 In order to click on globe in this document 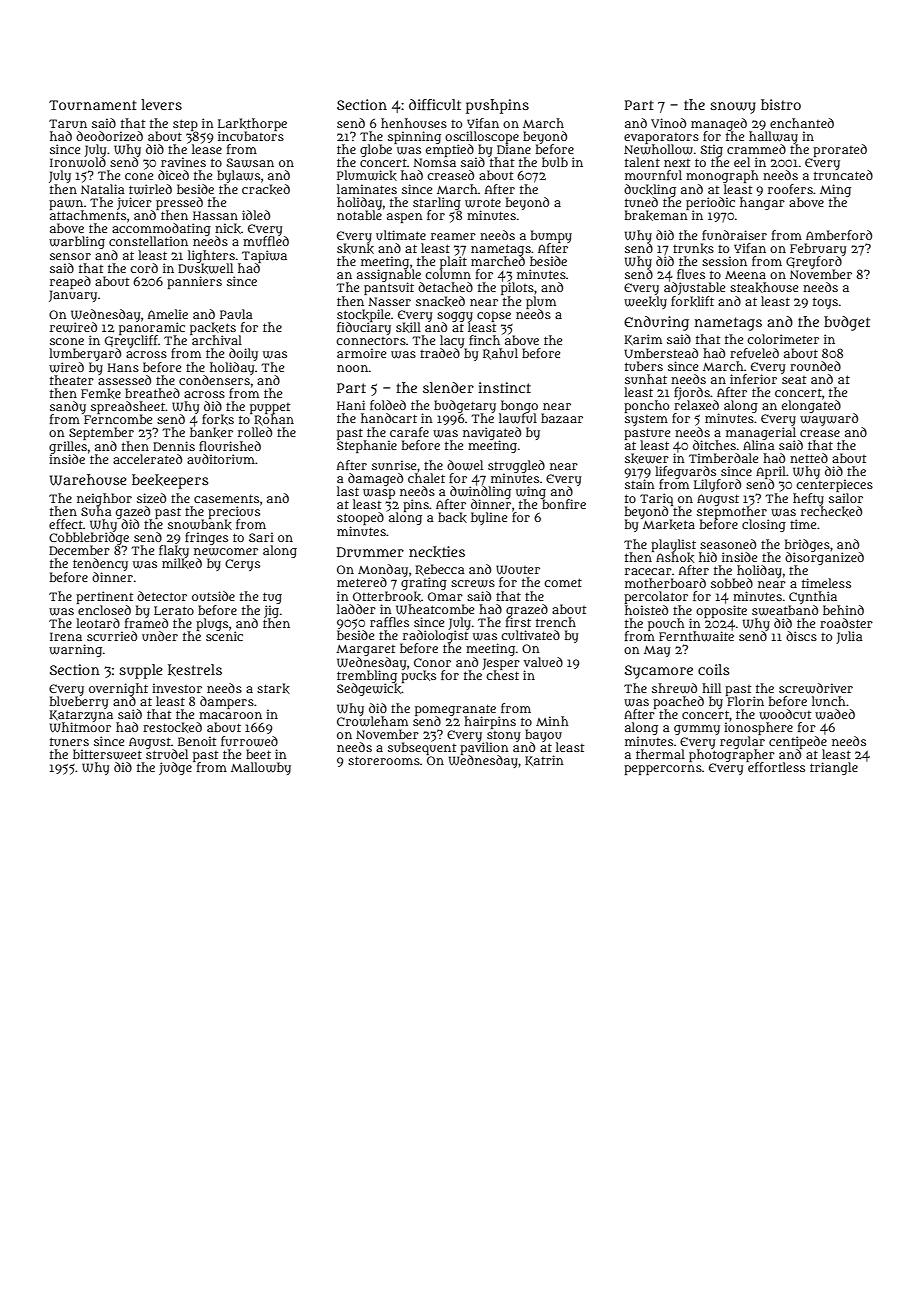, I will do `click(376, 150)`.
